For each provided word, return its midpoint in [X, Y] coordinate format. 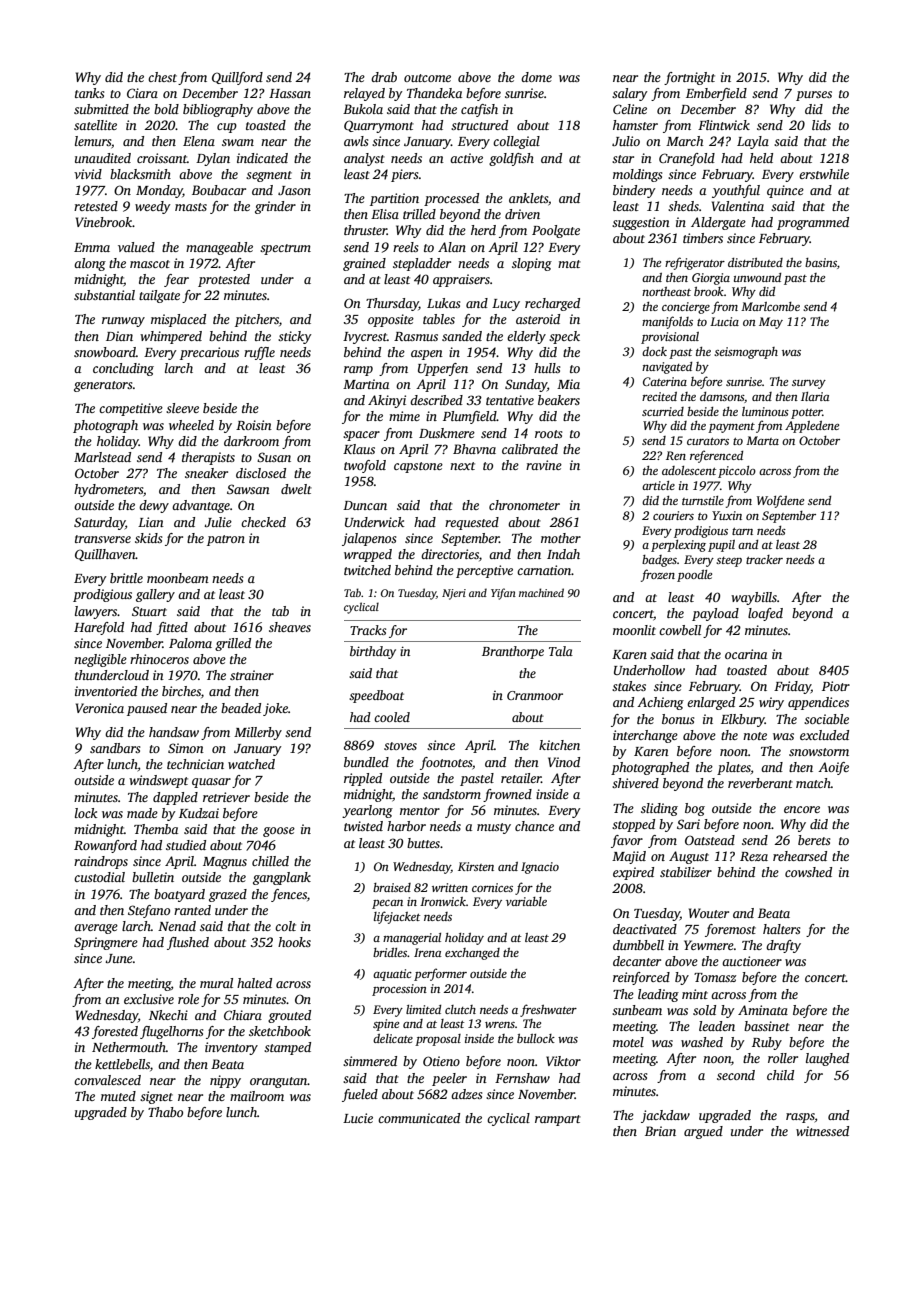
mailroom [257, 1096]
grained [364, 264]
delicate [393, 1038]
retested [96, 206]
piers [404, 175]
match [813, 783]
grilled [233, 644]
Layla [753, 142]
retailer [521, 778]
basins [821, 262]
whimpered [171, 337]
